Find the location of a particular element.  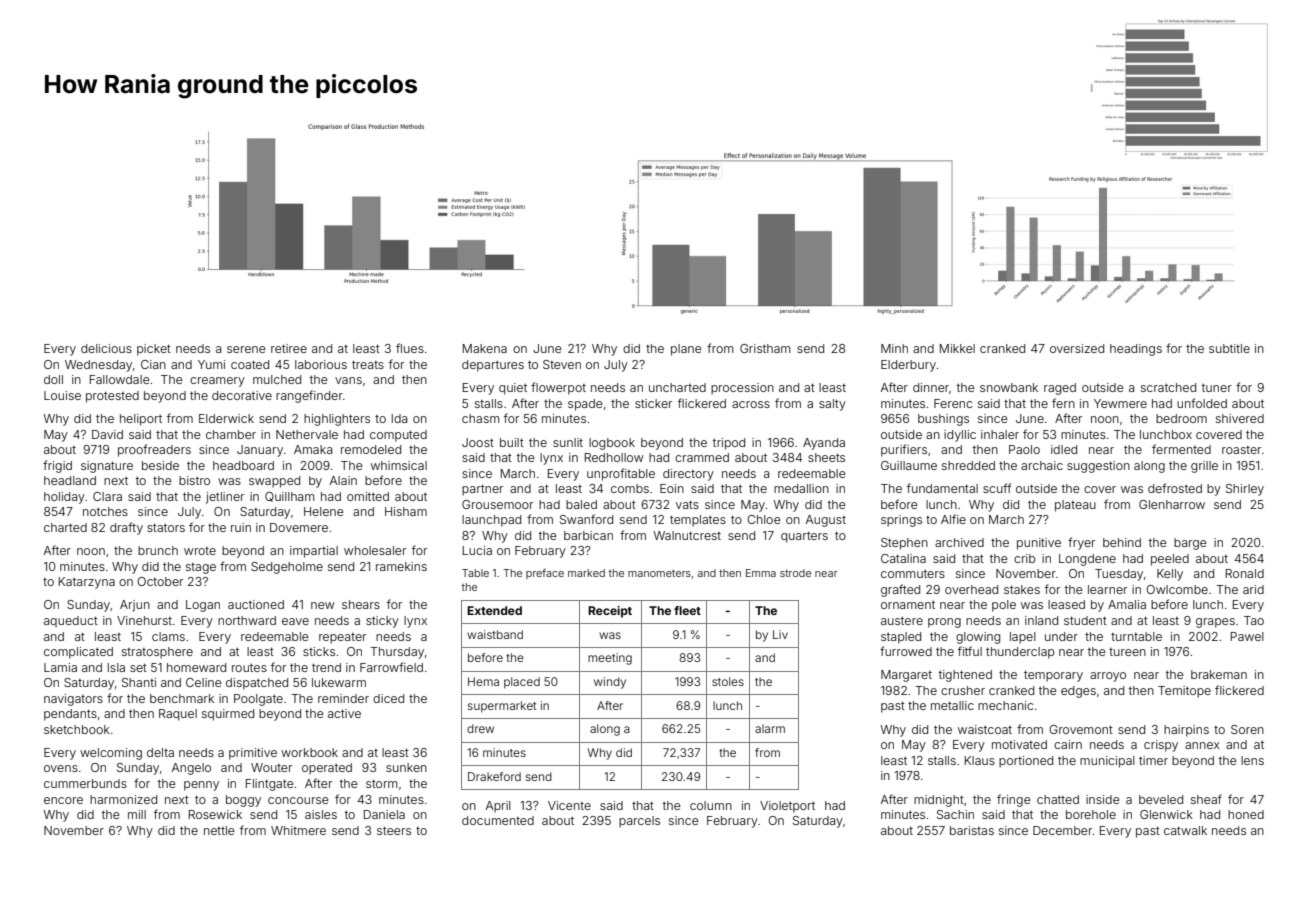

Daniela is located at coordinates (384, 814).
